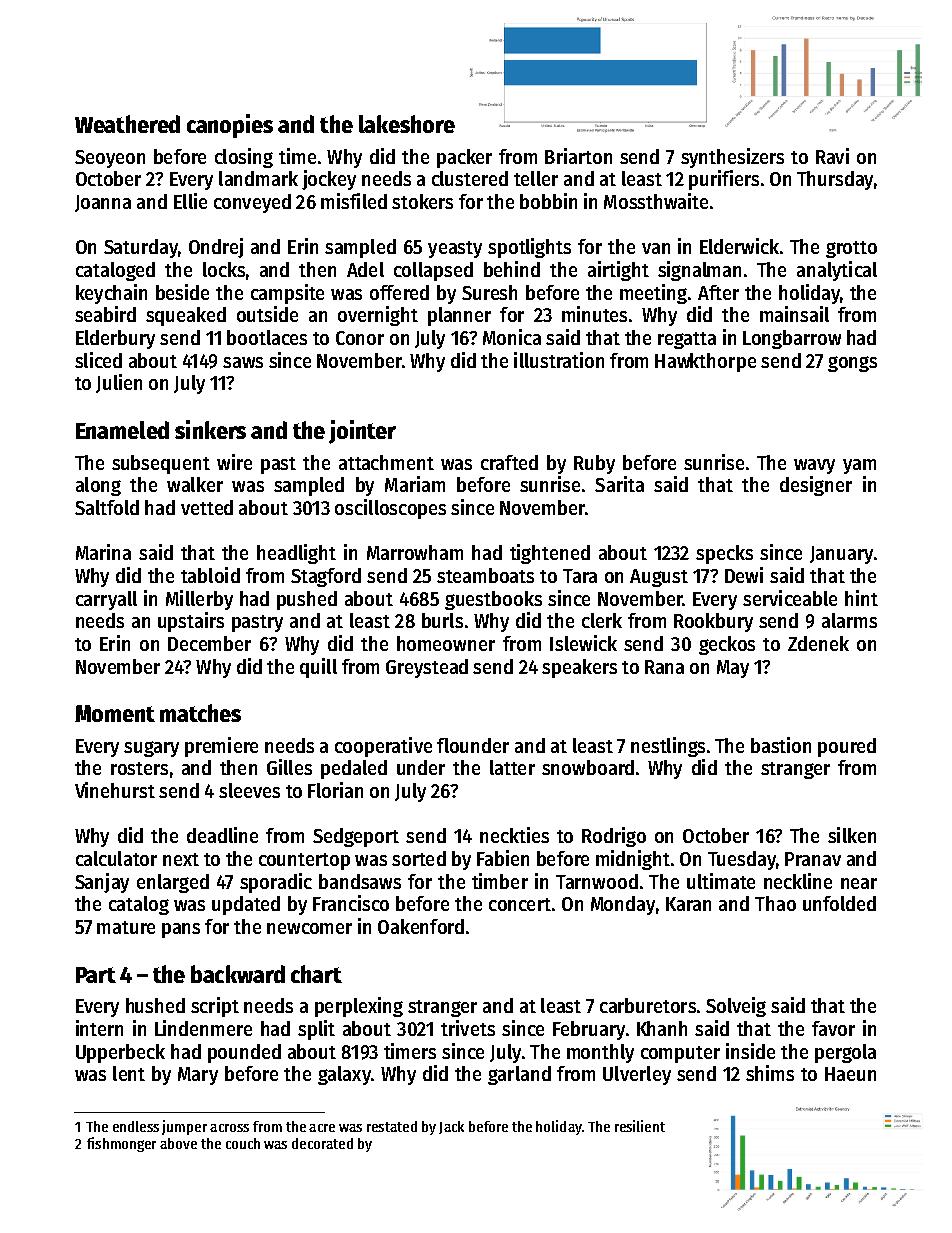  I want to click on latter, so click(512, 767).
